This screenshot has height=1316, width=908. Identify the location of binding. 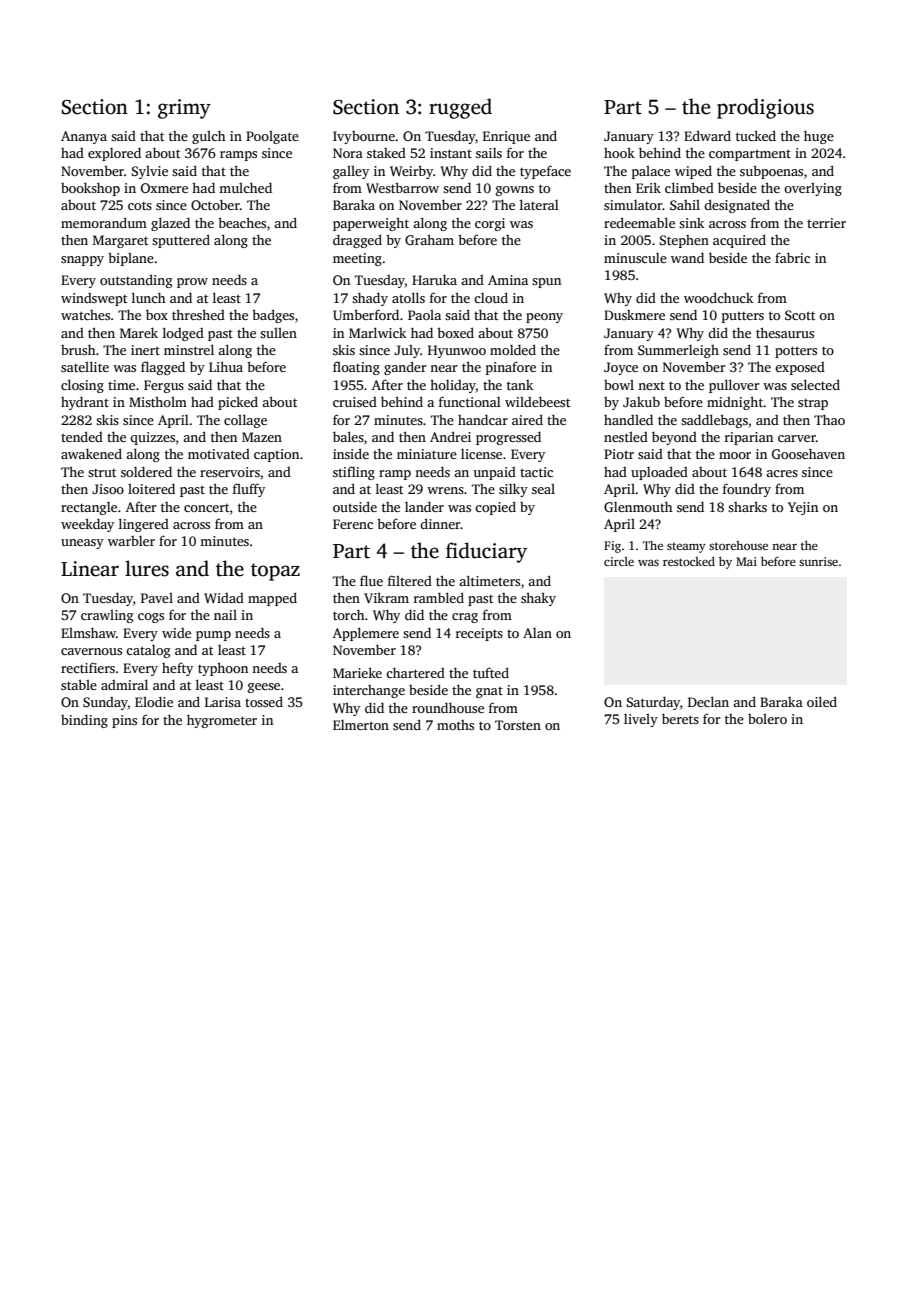
(84, 721).
